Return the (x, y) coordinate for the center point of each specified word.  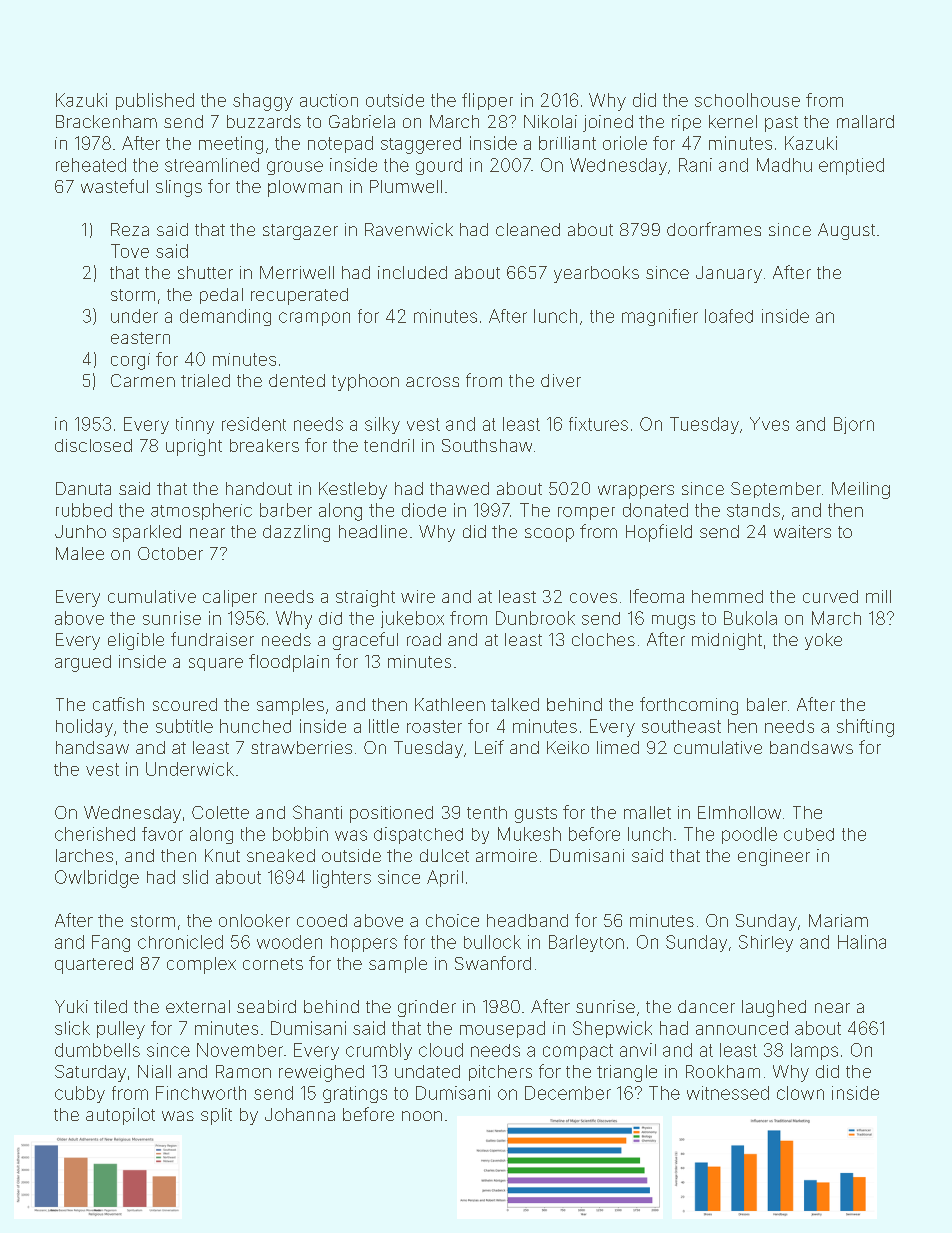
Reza (130, 229)
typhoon (365, 382)
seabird (266, 1006)
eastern (140, 338)
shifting (865, 728)
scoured (185, 704)
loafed (729, 316)
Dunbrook (535, 618)
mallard (865, 121)
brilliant (567, 143)
